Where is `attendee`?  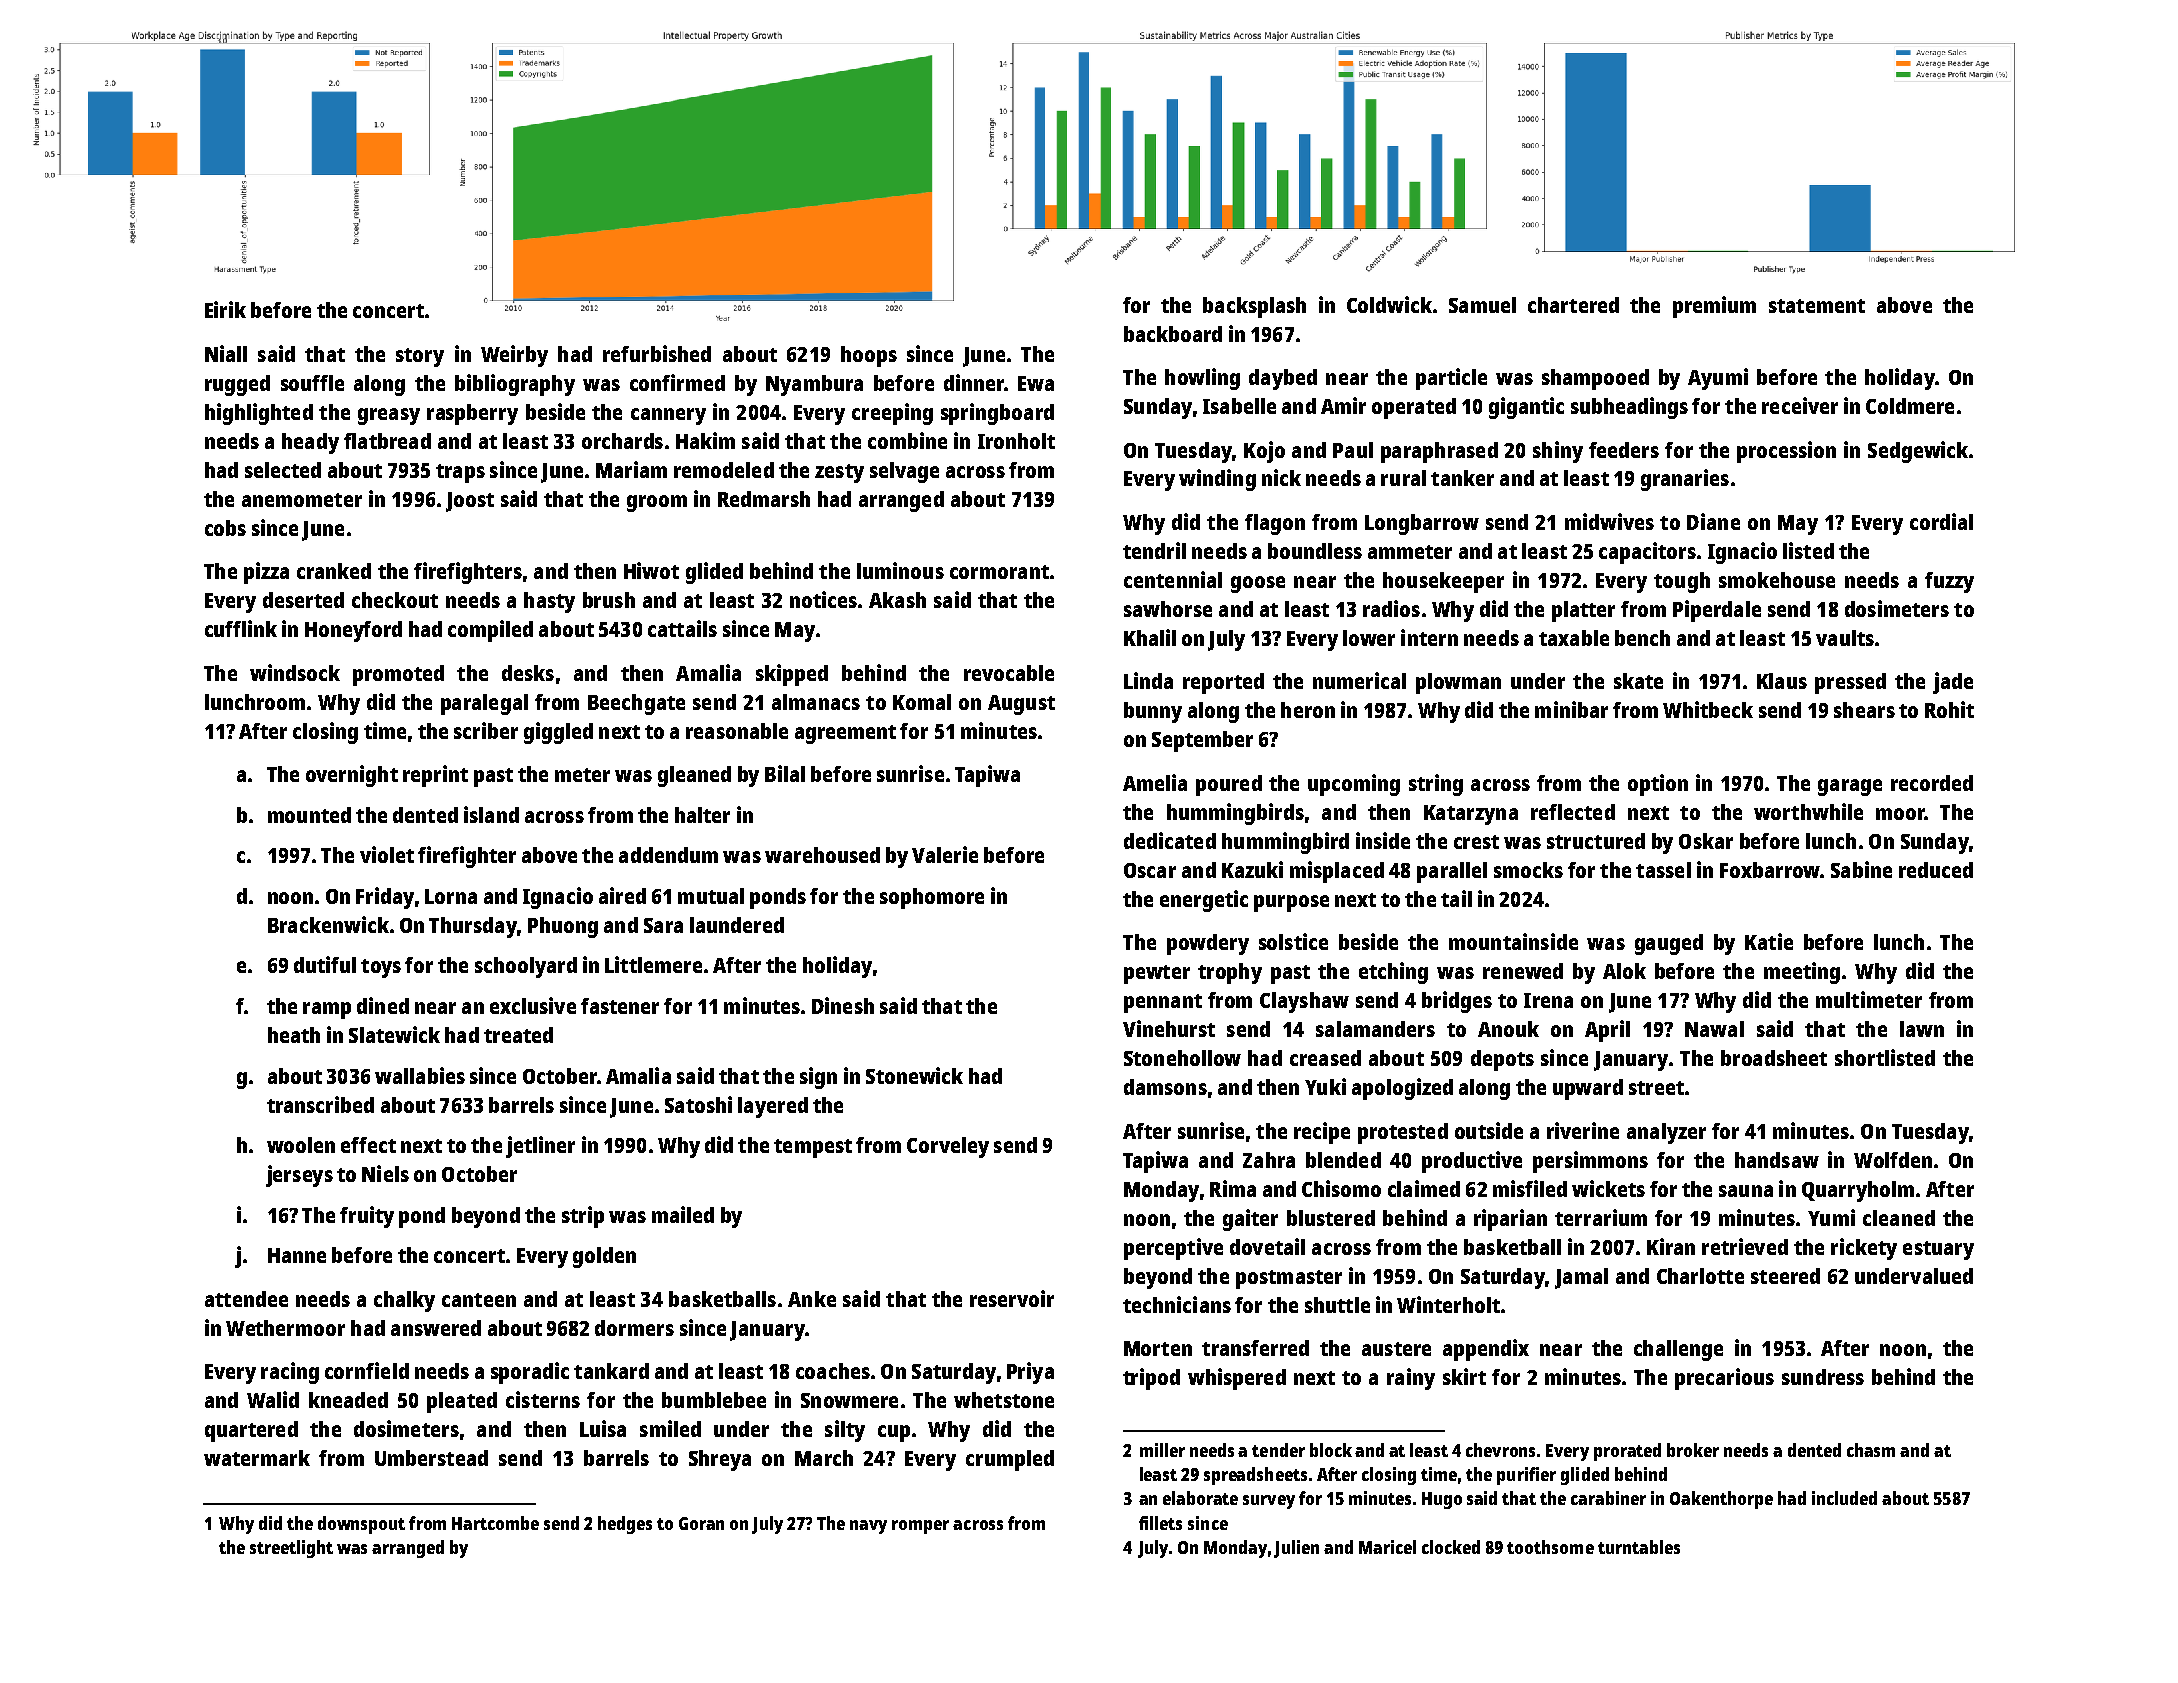 attendee is located at coordinates (246, 1299).
